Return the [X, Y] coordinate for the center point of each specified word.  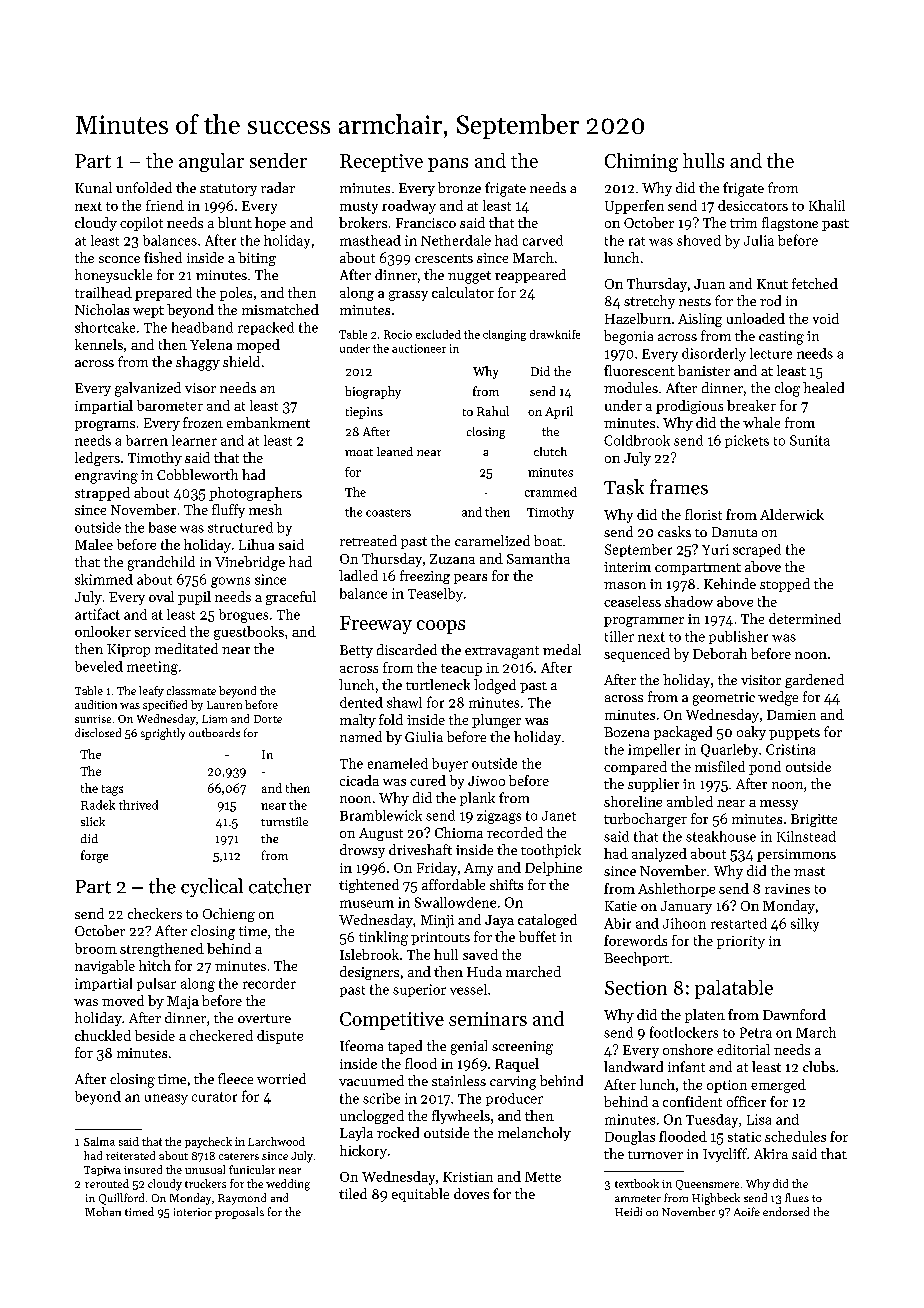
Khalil [827, 205]
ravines [787, 889]
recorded [515, 832]
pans [448, 165]
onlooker [103, 631]
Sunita [810, 440]
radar [278, 187]
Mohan [103, 1211]
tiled [353, 1193]
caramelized [492, 540]
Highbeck [716, 1199]
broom [96, 948]
